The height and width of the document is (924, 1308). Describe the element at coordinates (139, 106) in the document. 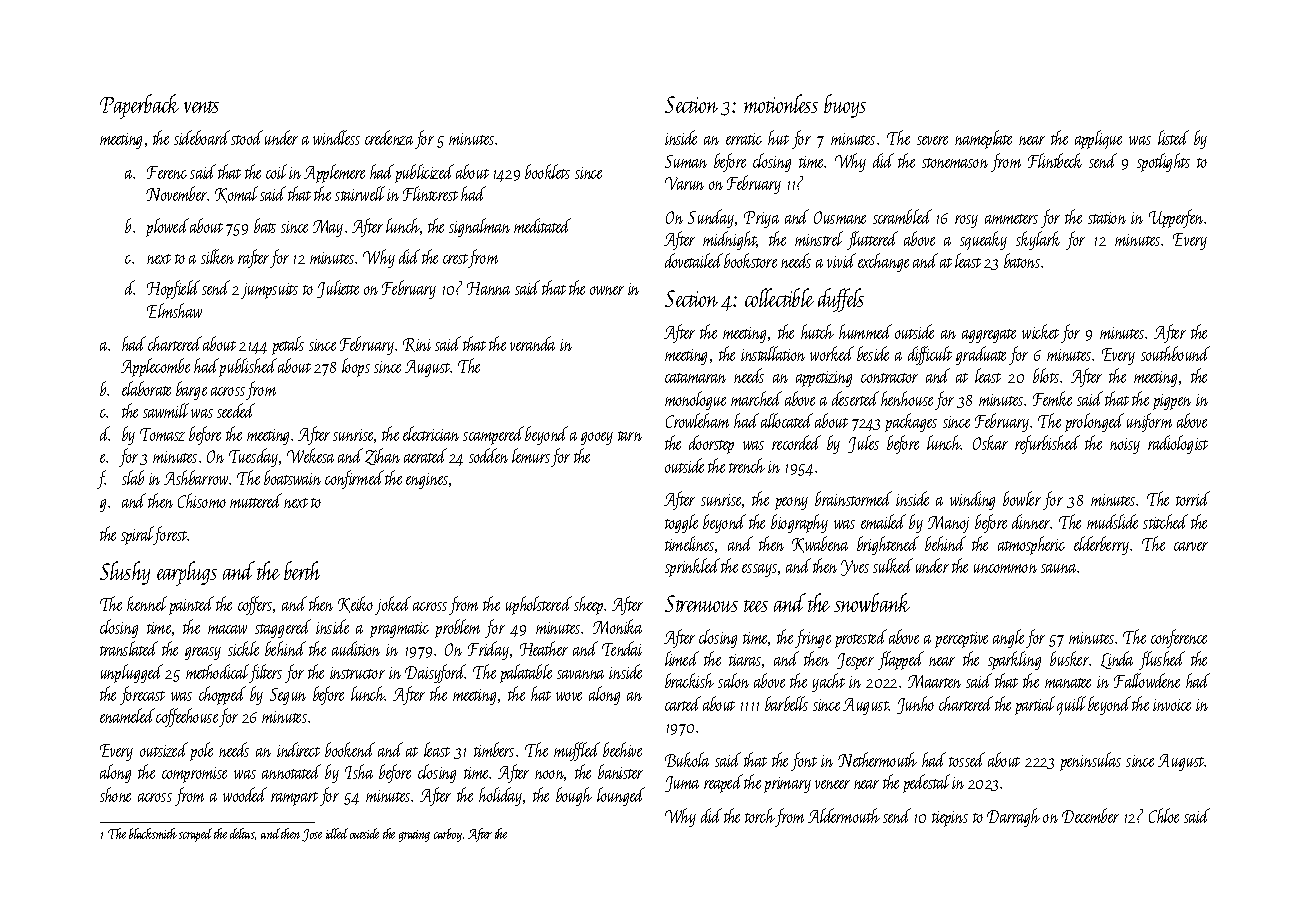

I see `Paperback` at that location.
